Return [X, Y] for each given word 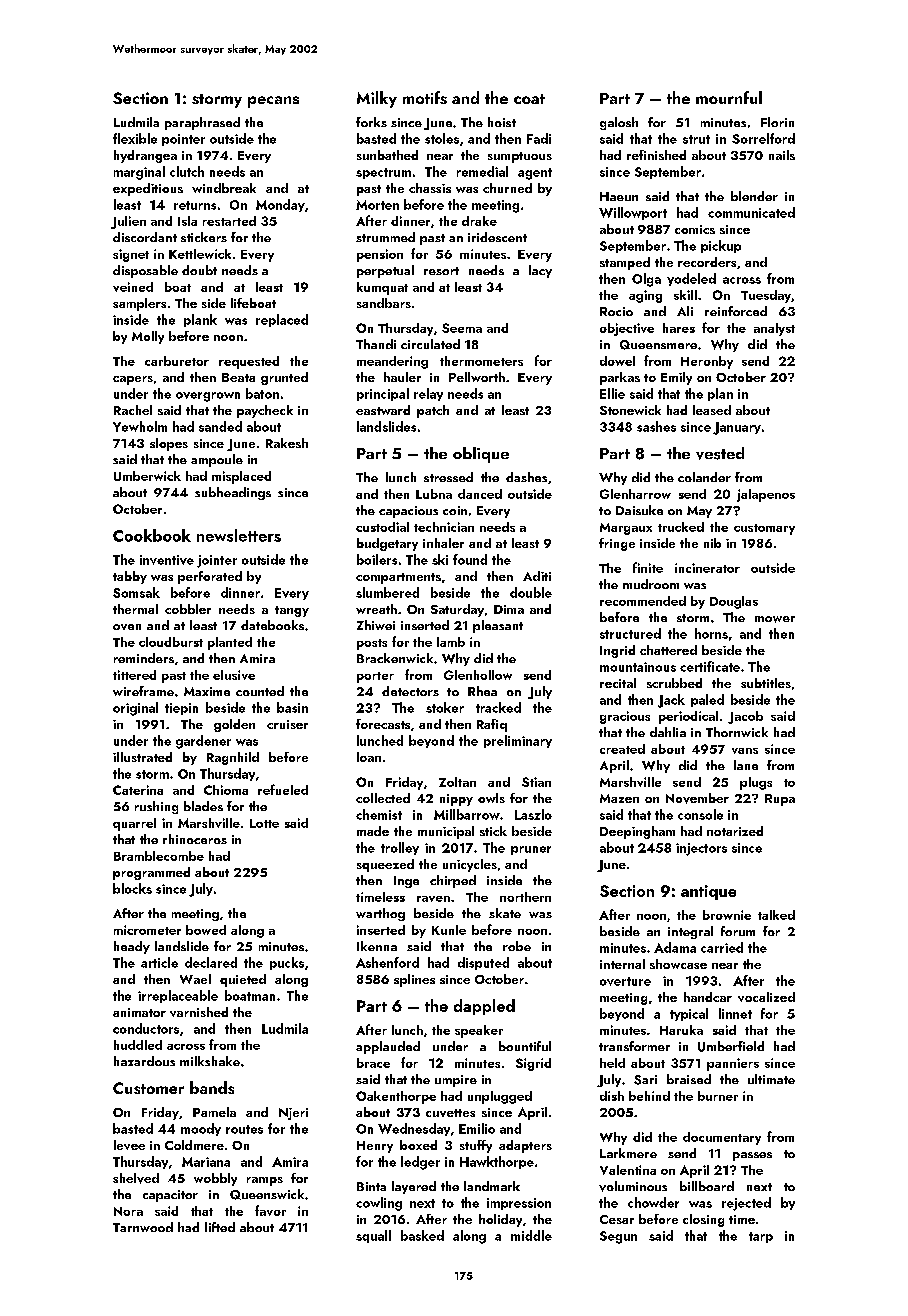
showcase [678, 964]
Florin [777, 122]
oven [127, 627]
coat [529, 99]
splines [414, 980]
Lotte [264, 823]
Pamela [214, 1112]
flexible [135, 138]
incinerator [707, 568]
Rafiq [492, 725]
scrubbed [674, 683]
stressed [448, 477]
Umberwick [147, 476]
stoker [445, 707]
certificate [710, 666]
